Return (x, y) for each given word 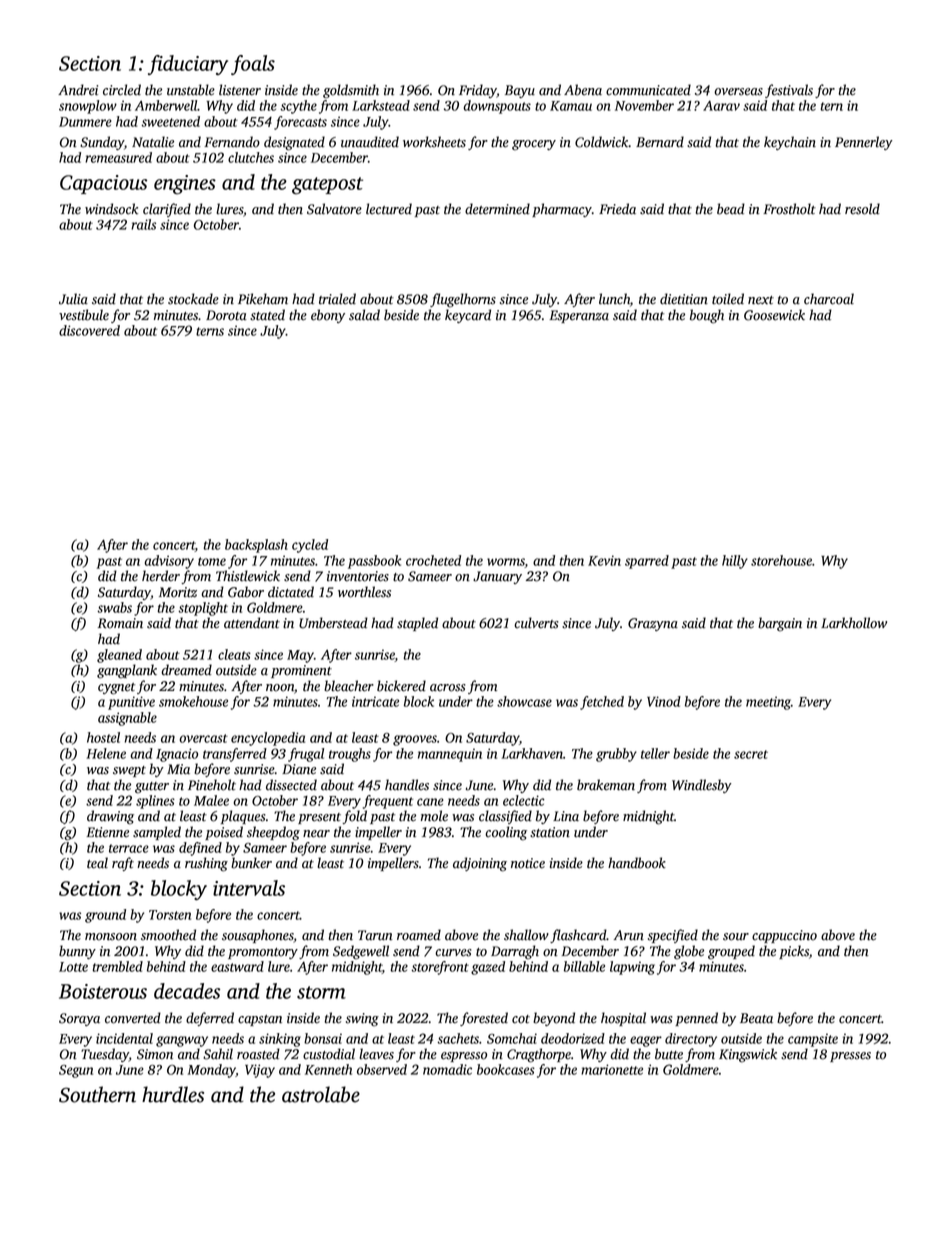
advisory (169, 562)
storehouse (781, 560)
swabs (114, 607)
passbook (374, 562)
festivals (789, 91)
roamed (419, 935)
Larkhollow (854, 623)
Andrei (78, 90)
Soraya (79, 1019)
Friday (478, 91)
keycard (468, 316)
